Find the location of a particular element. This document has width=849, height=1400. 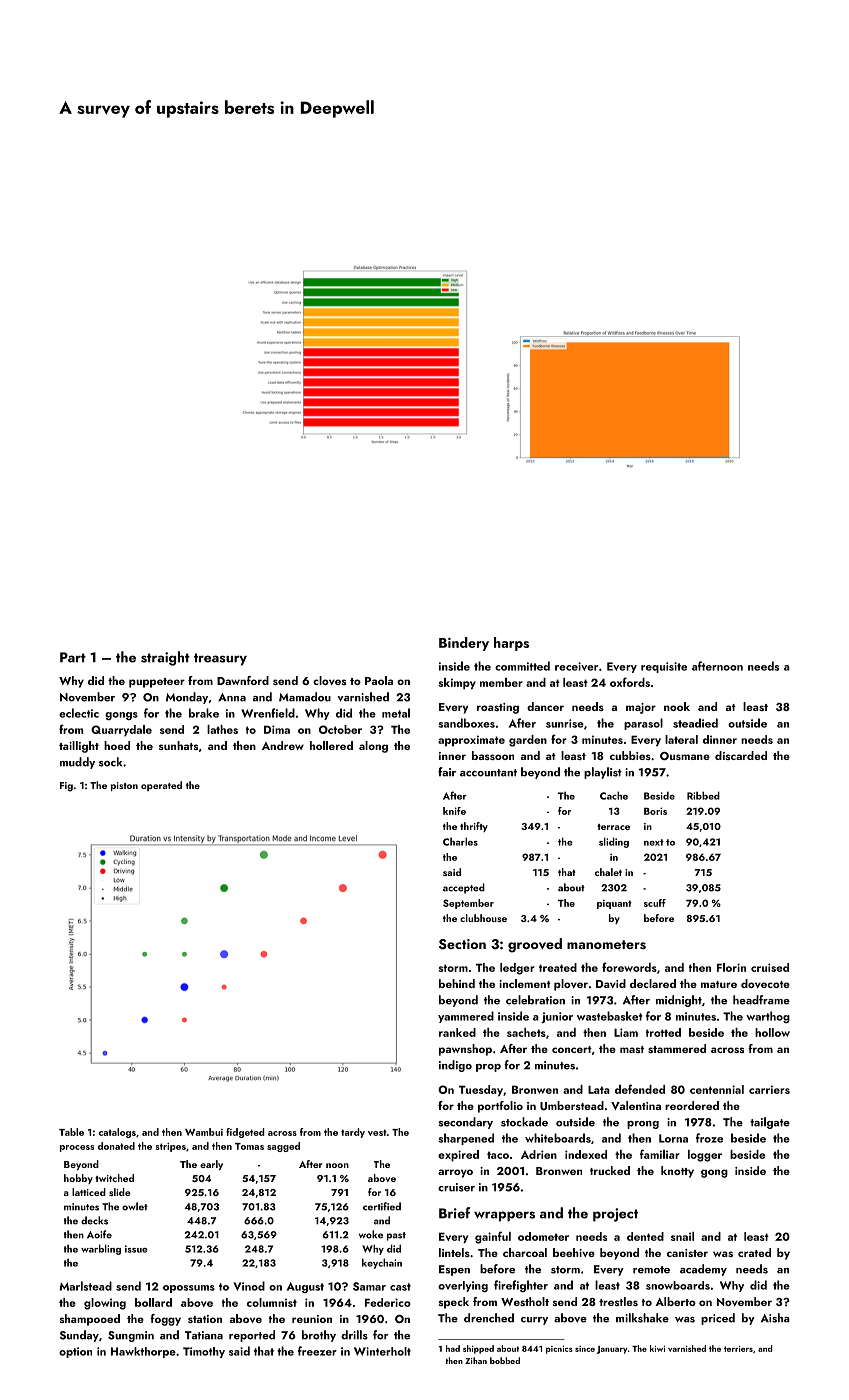

Ribbed is located at coordinates (703, 795).
